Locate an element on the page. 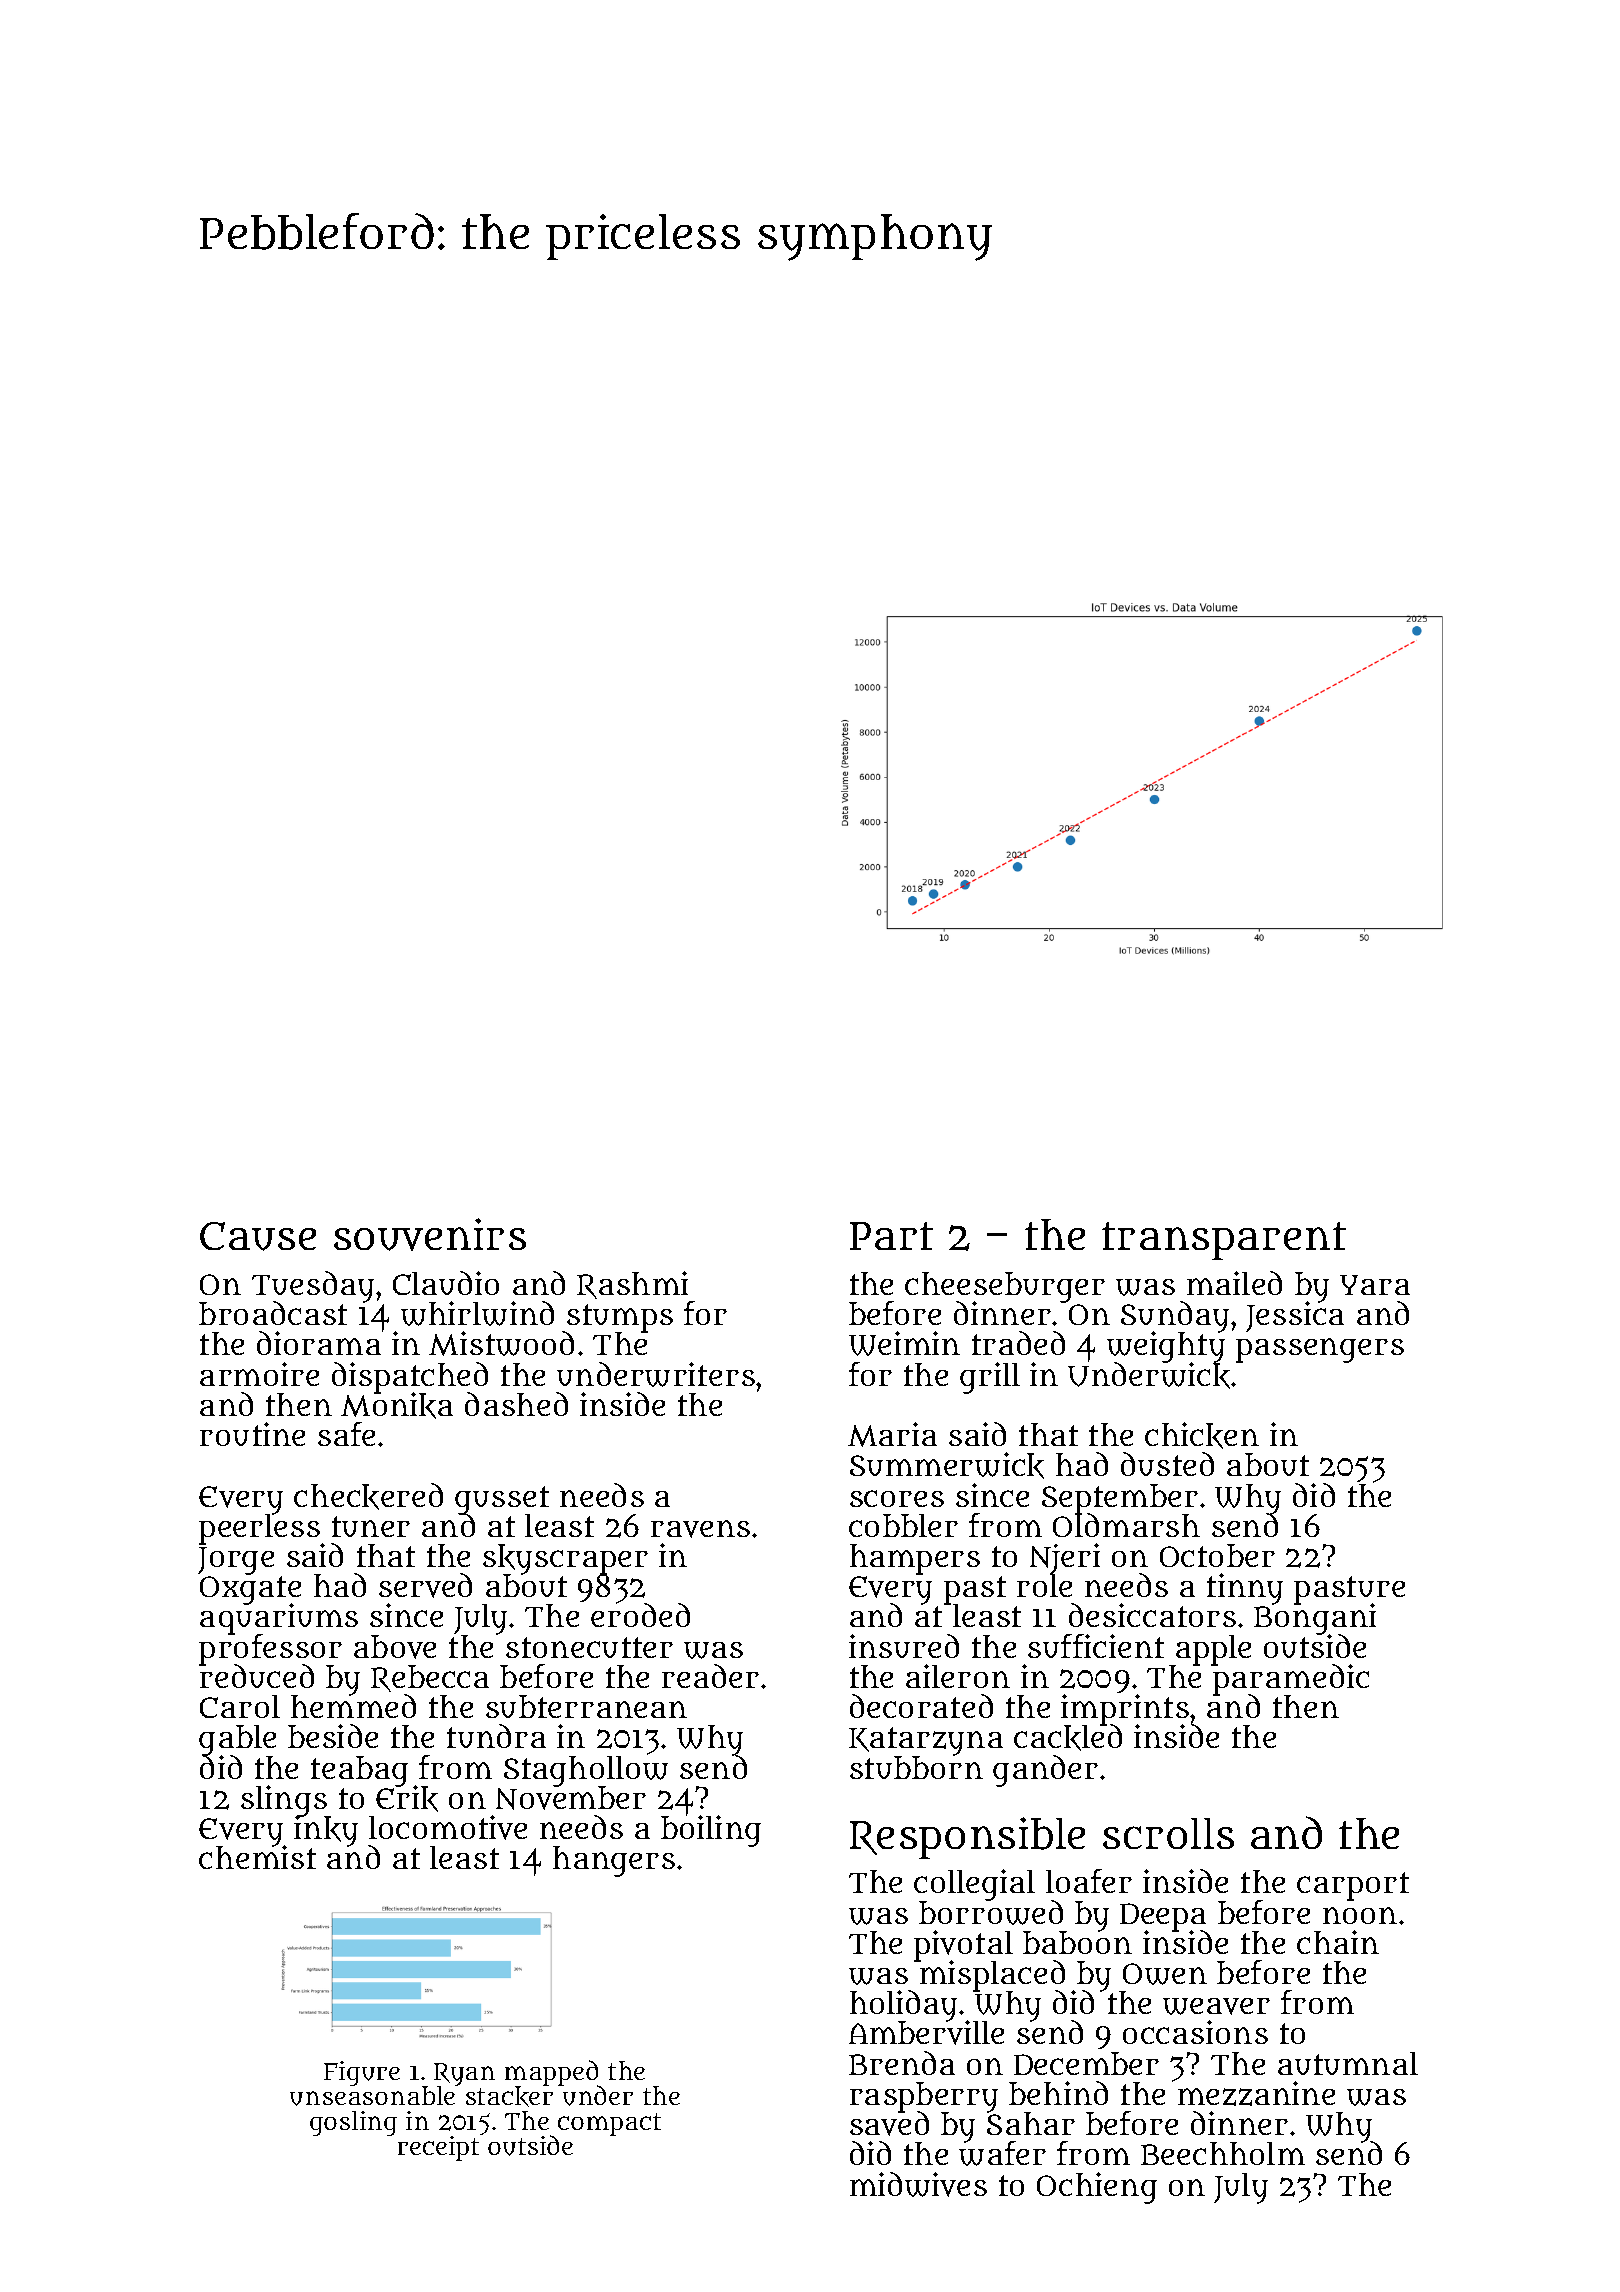  mailed is located at coordinates (1234, 1283).
